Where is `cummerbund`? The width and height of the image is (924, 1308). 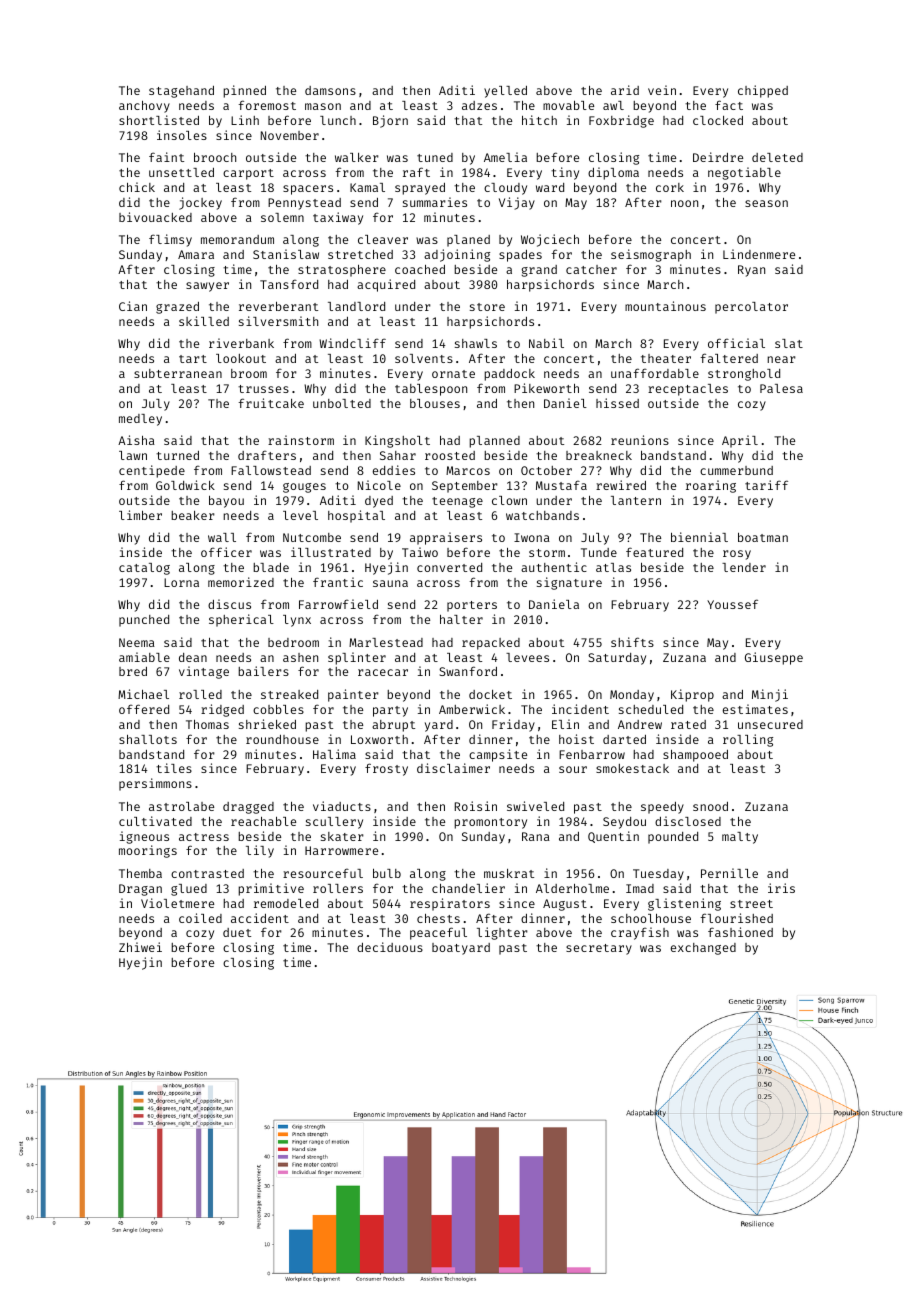 cummerbund is located at coordinates (736, 470).
